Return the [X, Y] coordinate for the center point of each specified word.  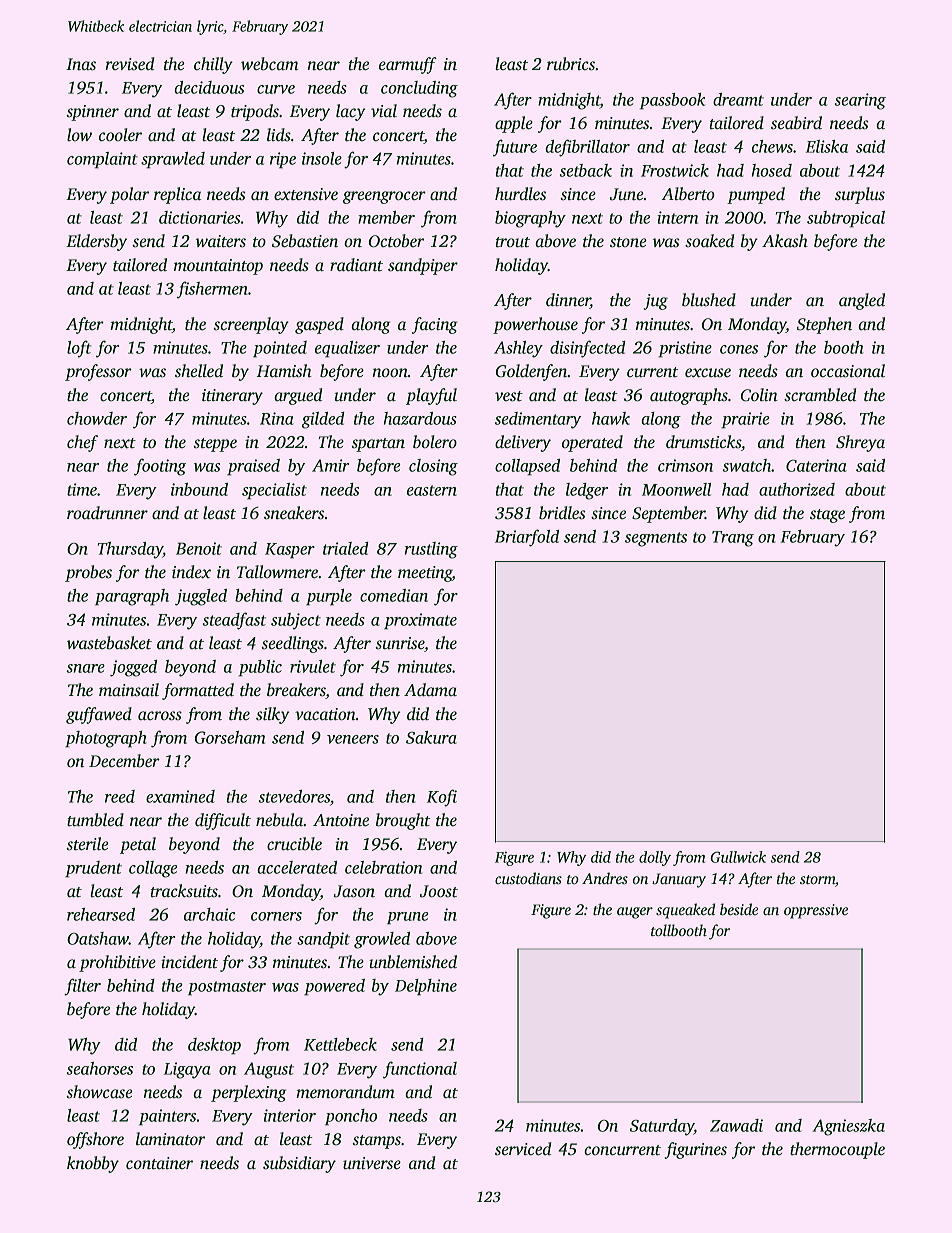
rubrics [571, 64]
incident [189, 962]
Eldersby [96, 242]
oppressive [816, 911]
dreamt [738, 99]
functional [420, 1070]
